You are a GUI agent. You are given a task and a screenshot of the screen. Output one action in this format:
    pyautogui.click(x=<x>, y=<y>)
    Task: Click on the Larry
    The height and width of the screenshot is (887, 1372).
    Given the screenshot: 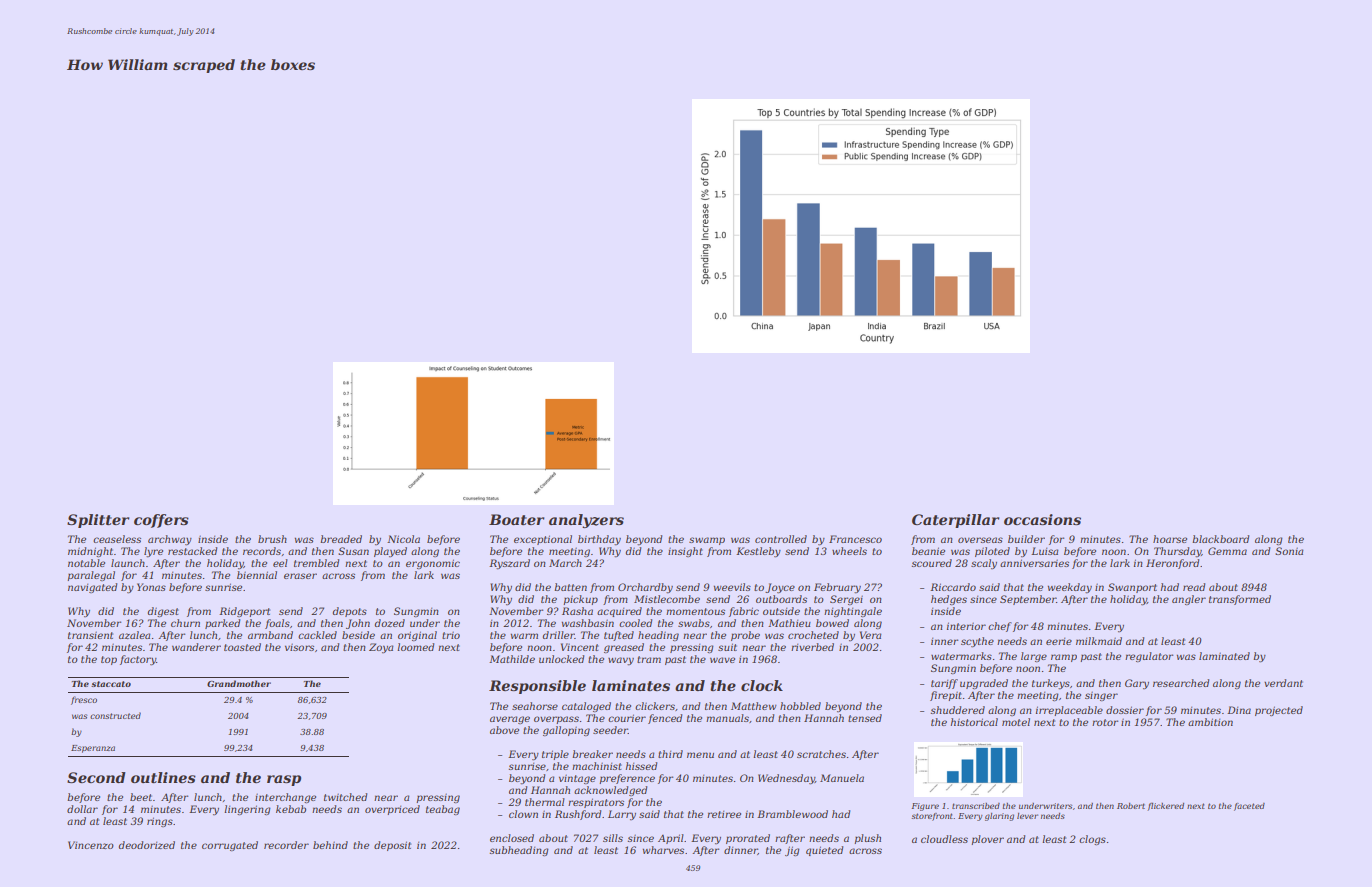 What is the action you would take?
    pyautogui.click(x=622, y=815)
